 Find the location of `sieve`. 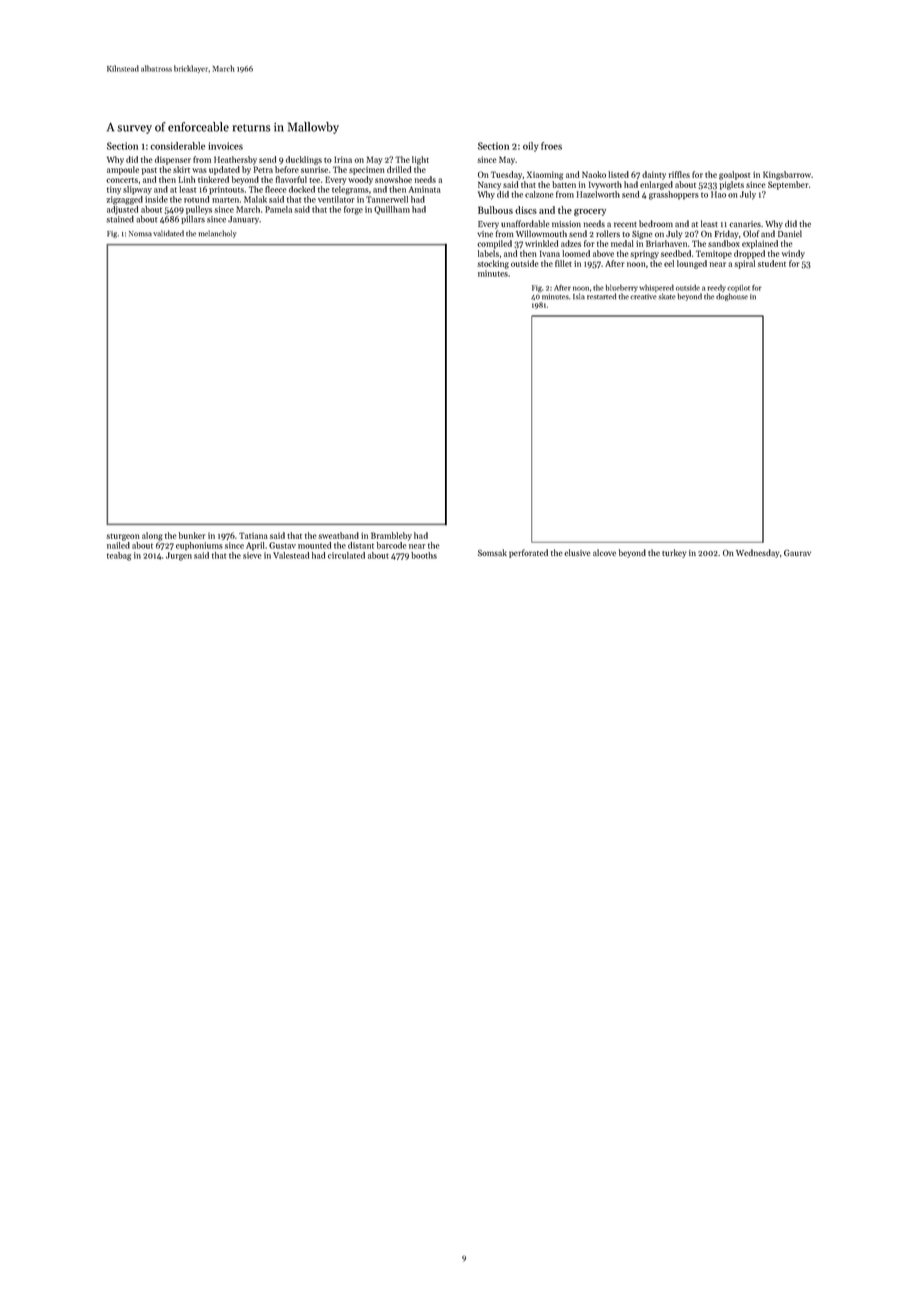

sieve is located at coordinates (252, 555).
